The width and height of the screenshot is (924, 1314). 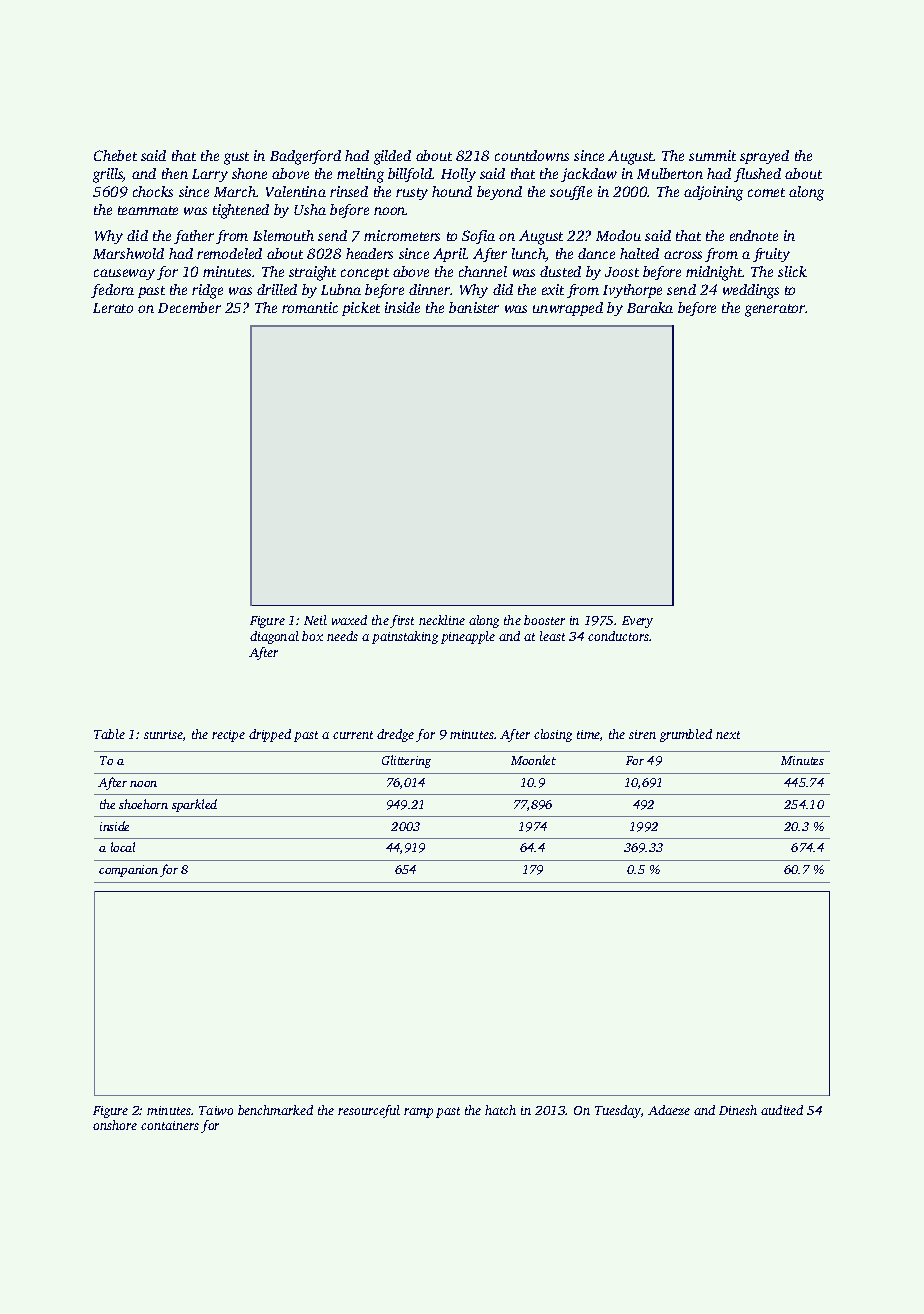 What do you see at coordinates (686, 735) in the screenshot?
I see `grumbled` at bounding box center [686, 735].
